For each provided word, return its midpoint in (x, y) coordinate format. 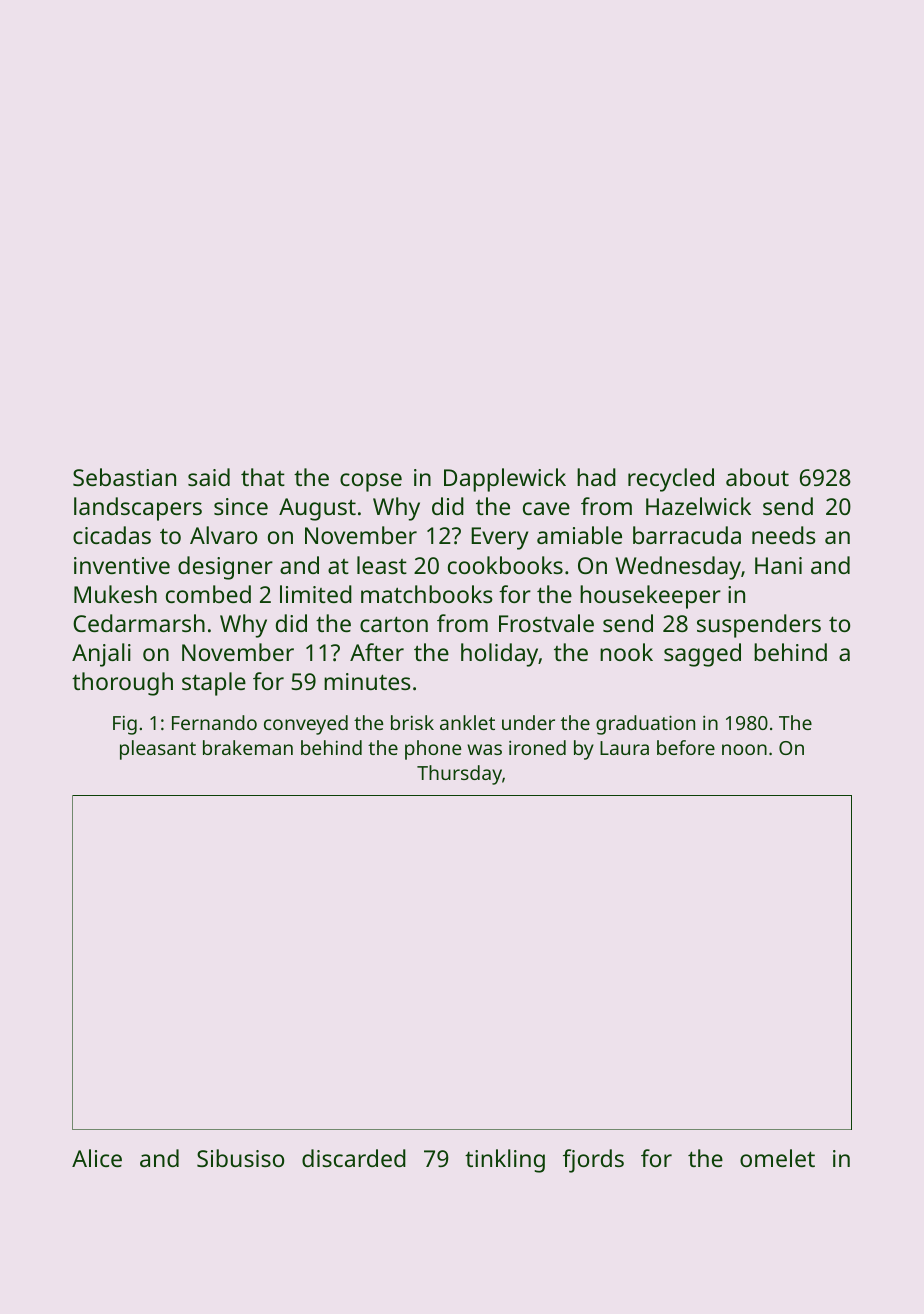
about (757, 477)
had (596, 477)
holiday (500, 655)
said (209, 477)
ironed (537, 747)
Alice (97, 1158)
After (377, 652)
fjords (593, 1161)
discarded (354, 1158)
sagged (702, 655)
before (686, 747)
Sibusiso (240, 1158)
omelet (777, 1158)
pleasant (158, 750)
